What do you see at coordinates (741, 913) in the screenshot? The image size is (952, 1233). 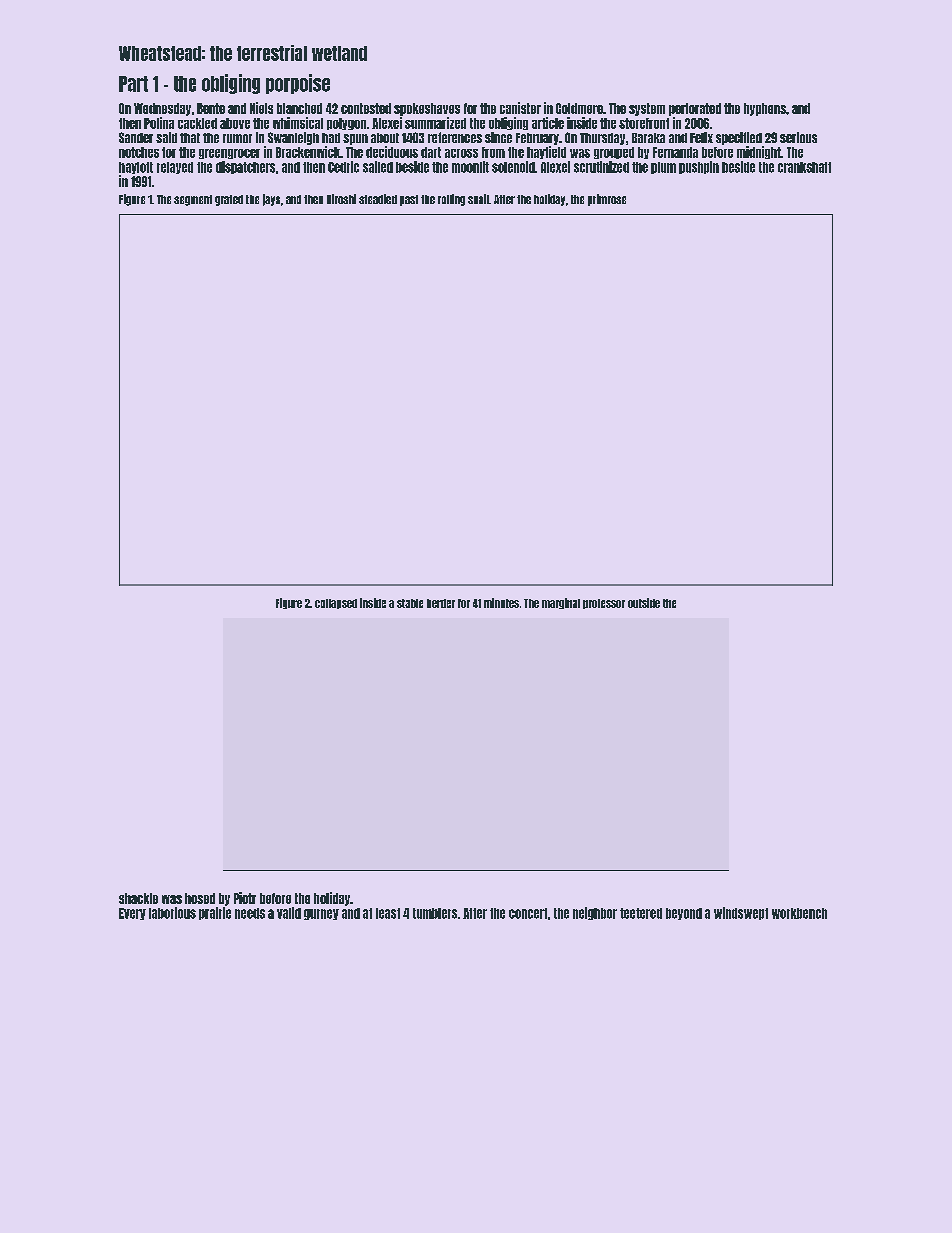 I see `windswept` at bounding box center [741, 913].
